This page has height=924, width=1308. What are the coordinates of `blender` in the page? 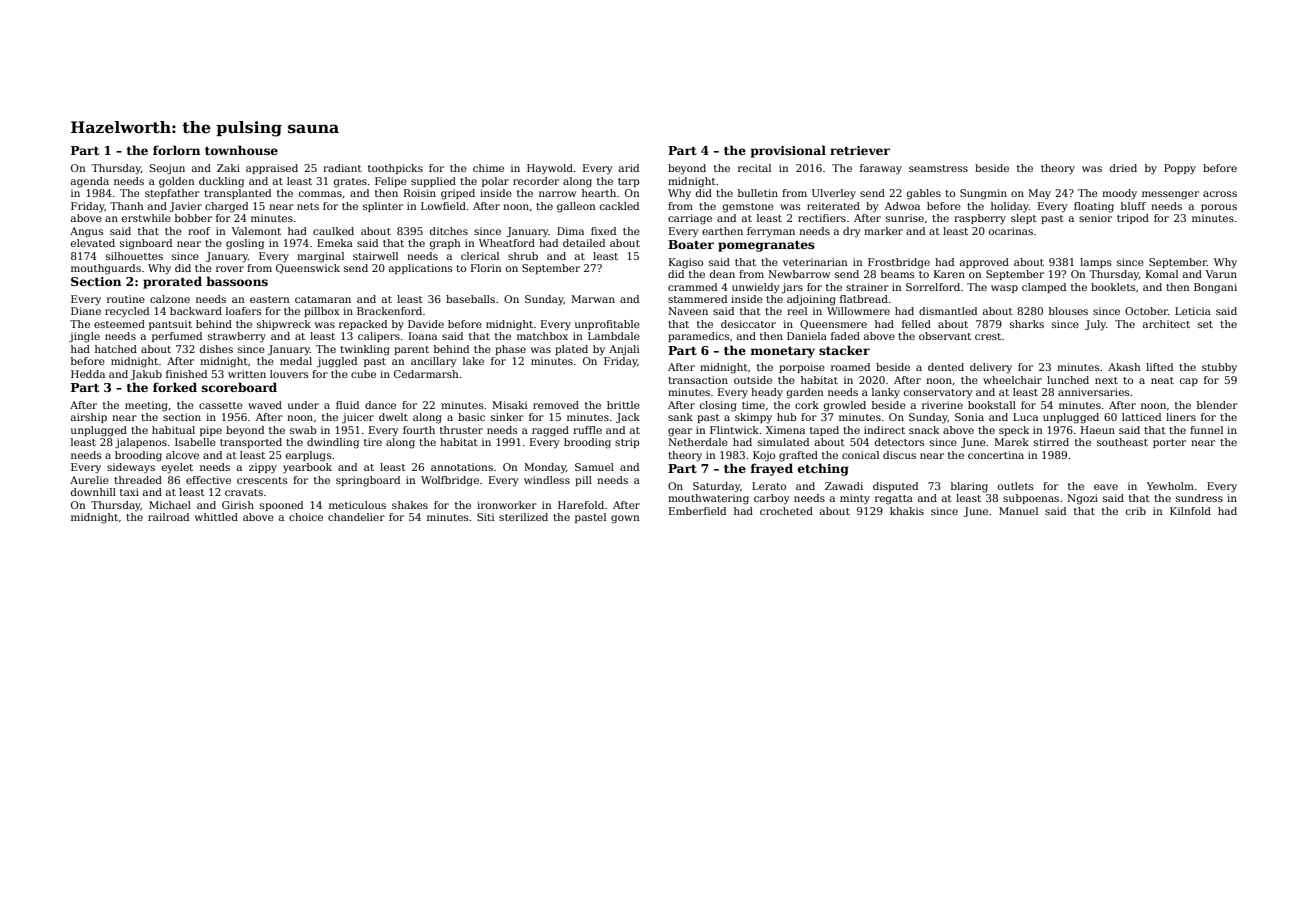 It's located at (1217, 405).
